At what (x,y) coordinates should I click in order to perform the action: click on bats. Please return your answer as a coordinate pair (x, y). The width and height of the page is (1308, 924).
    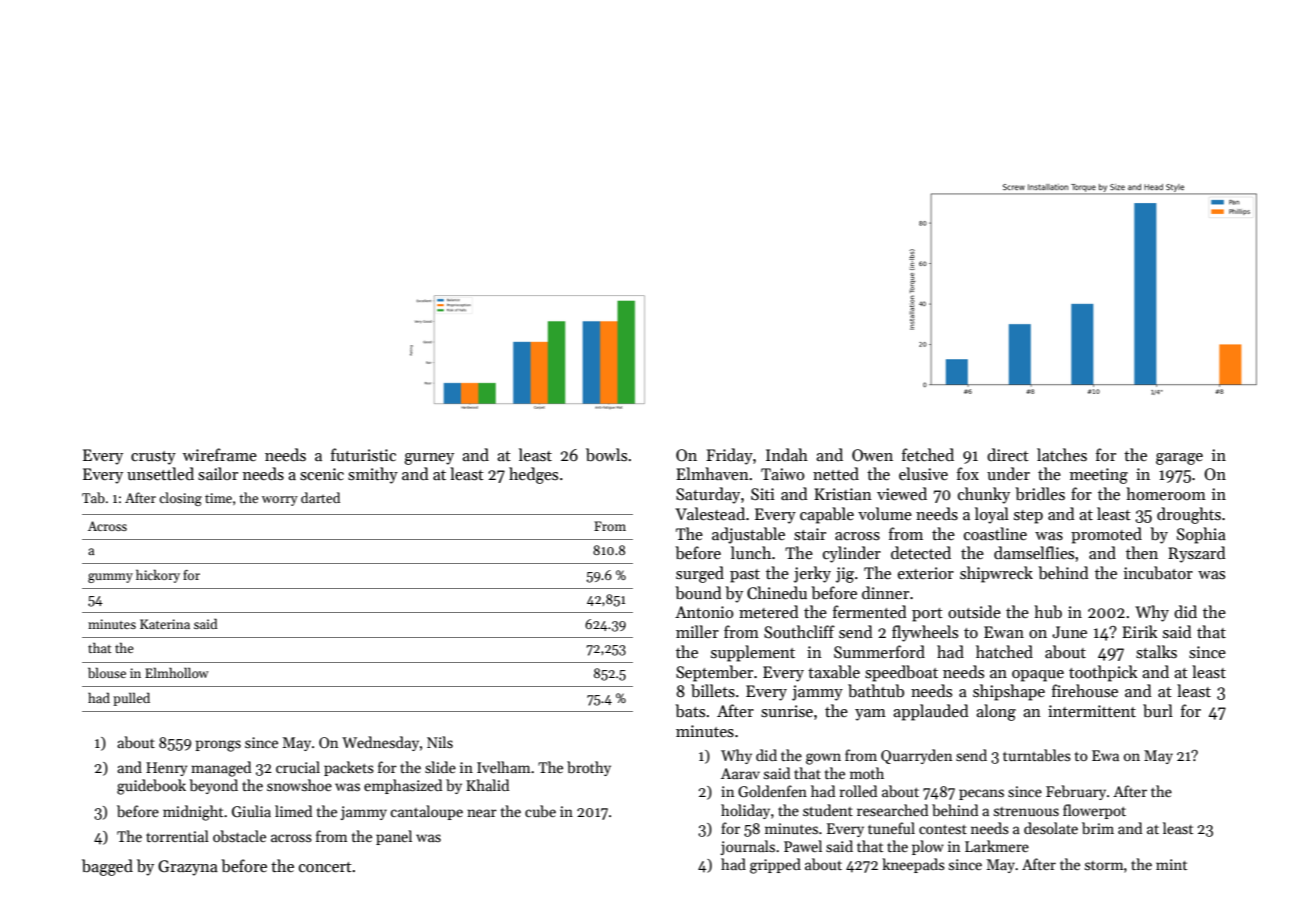
    Looking at the image, I should click on (690, 711).
